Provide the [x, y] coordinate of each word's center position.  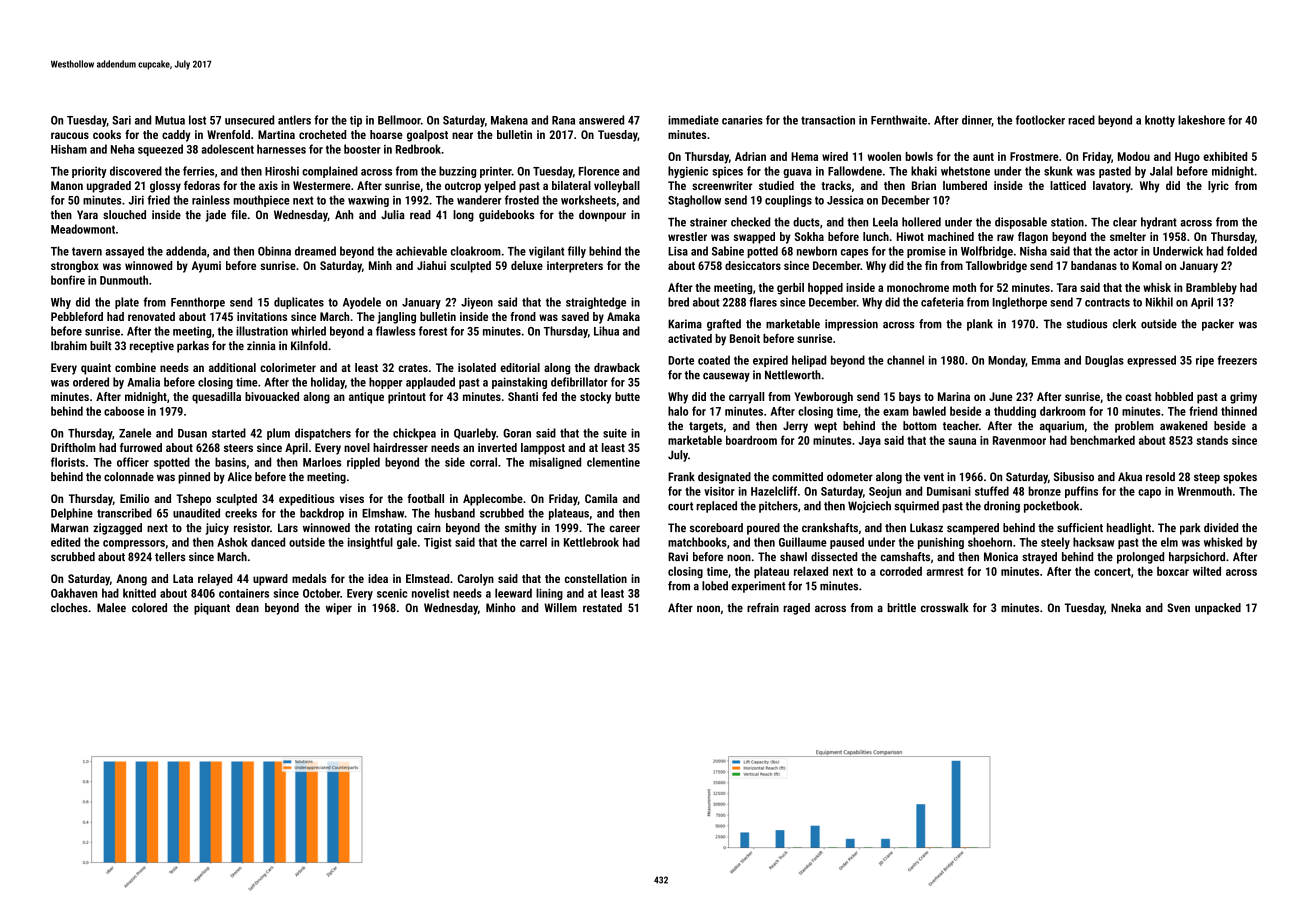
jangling [396, 318]
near [462, 135]
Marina [954, 396]
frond [523, 316]
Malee [111, 607]
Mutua [170, 120]
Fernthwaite [899, 120]
